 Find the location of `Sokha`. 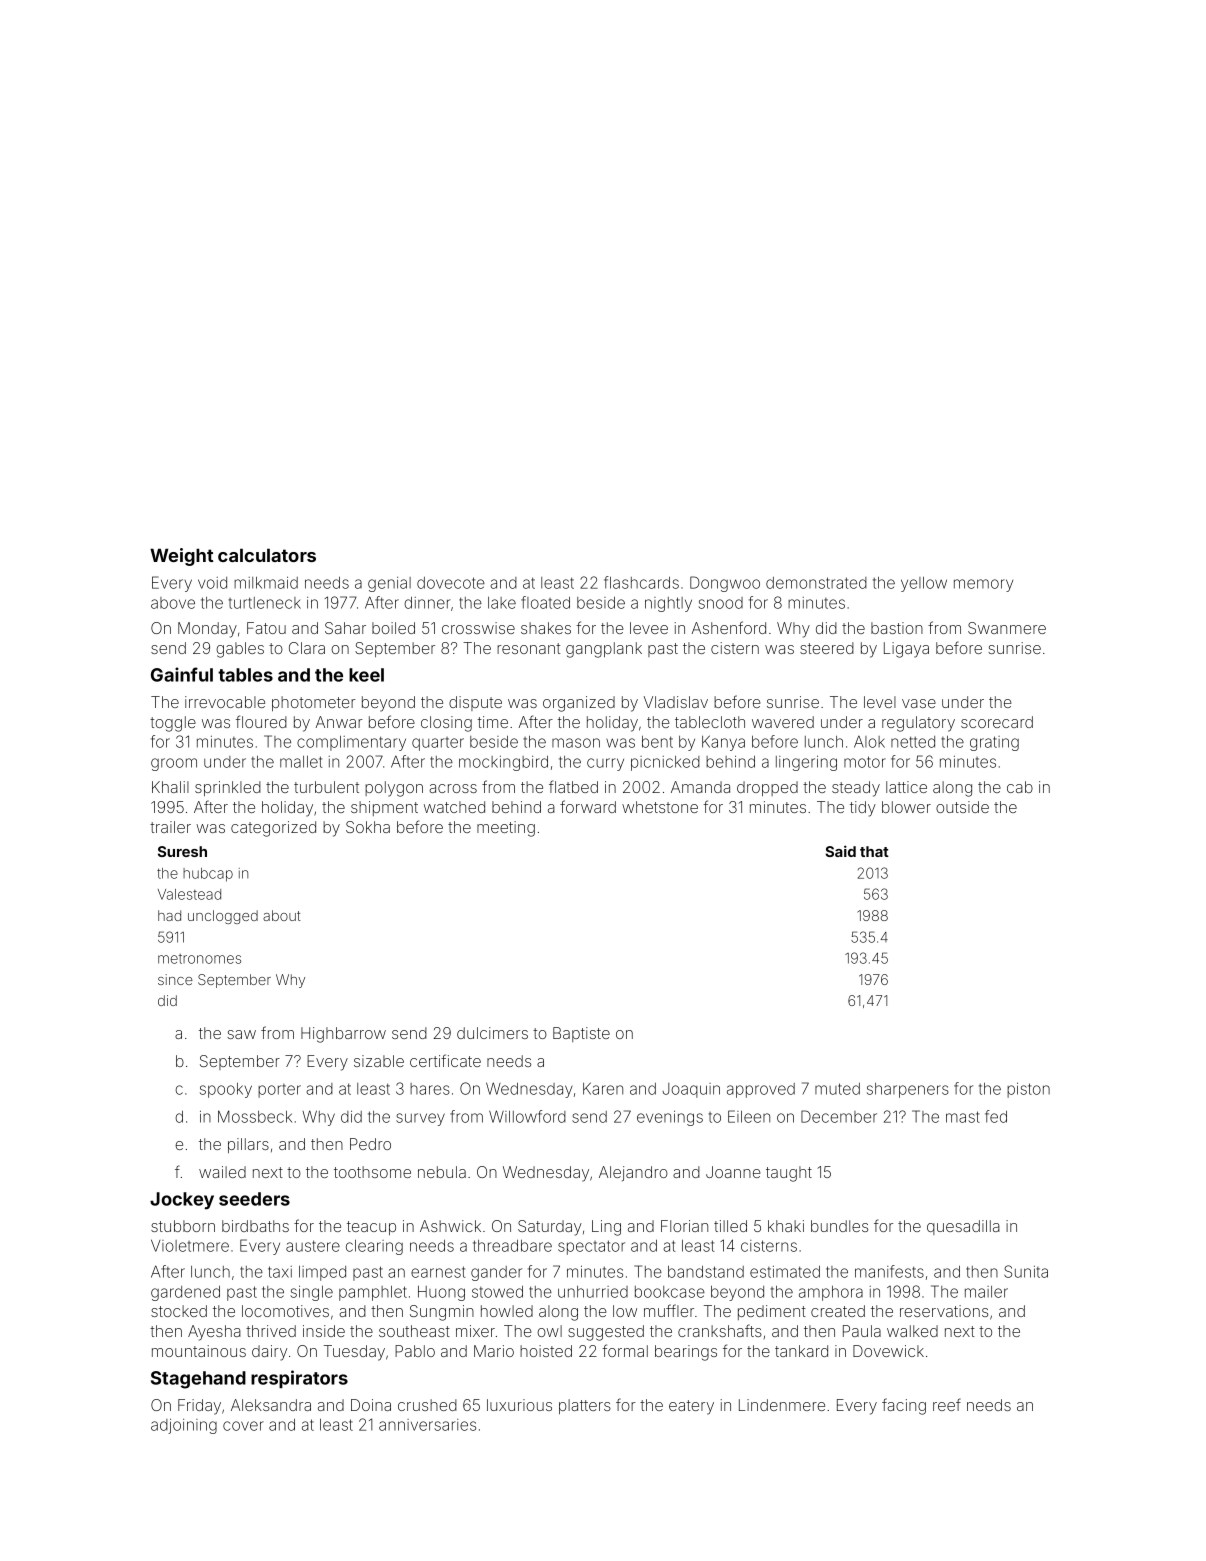

Sokha is located at coordinates (368, 827).
